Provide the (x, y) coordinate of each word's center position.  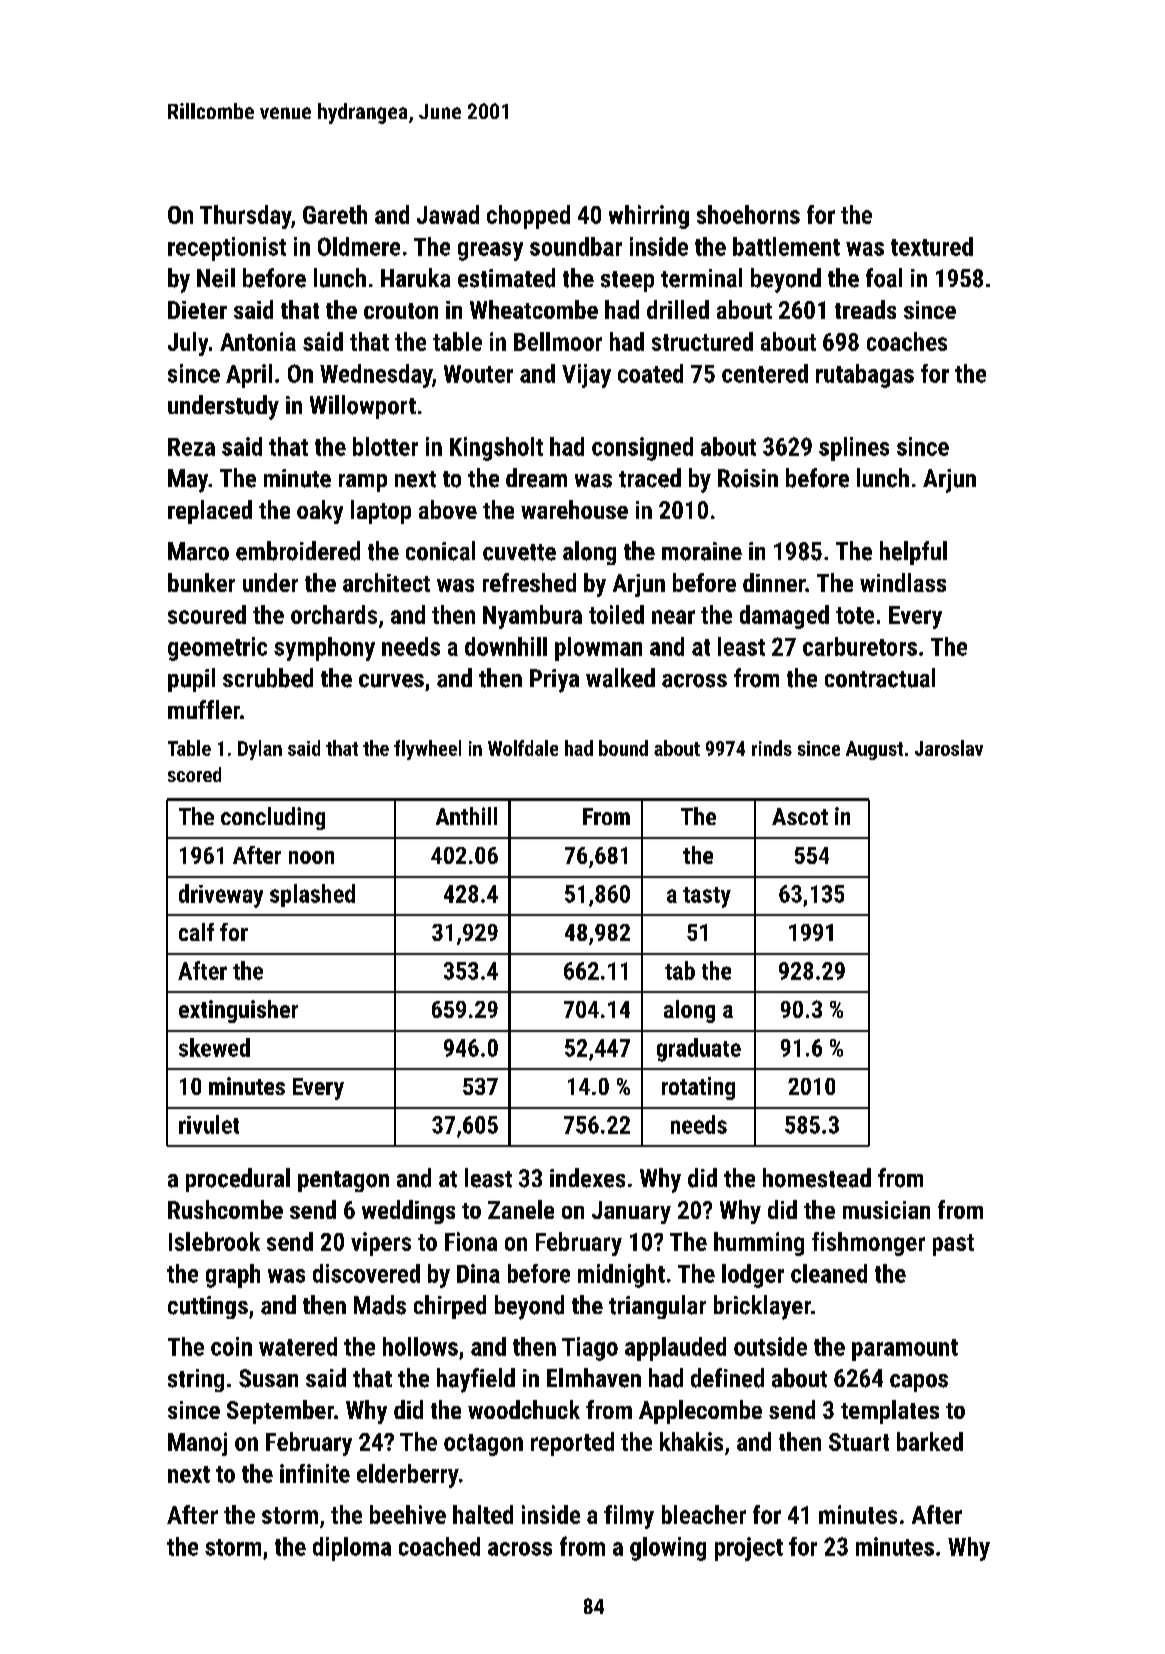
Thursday (245, 217)
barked (930, 1441)
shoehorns (748, 214)
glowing (668, 1549)
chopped (528, 217)
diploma (352, 1549)
